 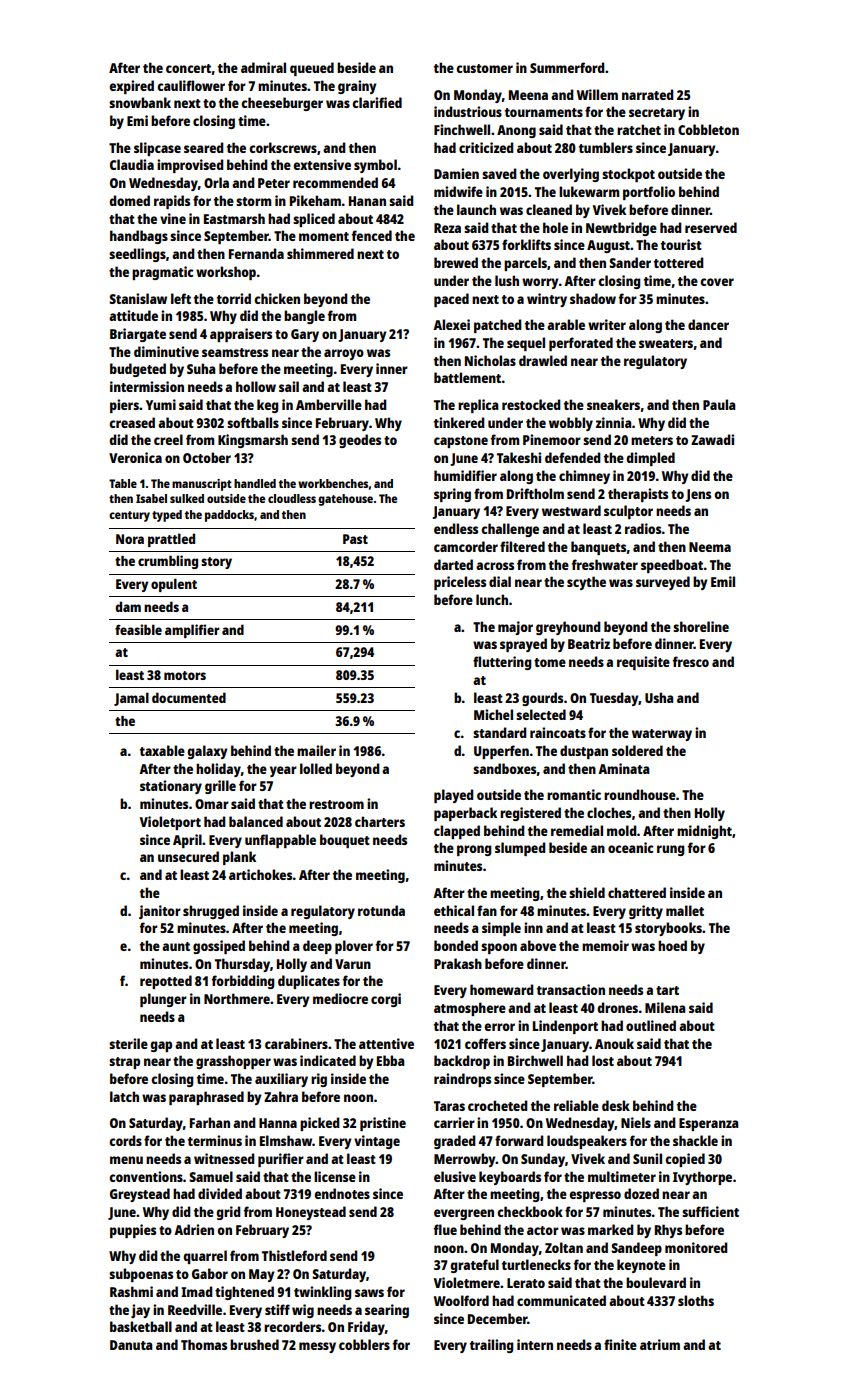 What do you see at coordinates (459, 422) in the screenshot?
I see `tinkered` at bounding box center [459, 422].
